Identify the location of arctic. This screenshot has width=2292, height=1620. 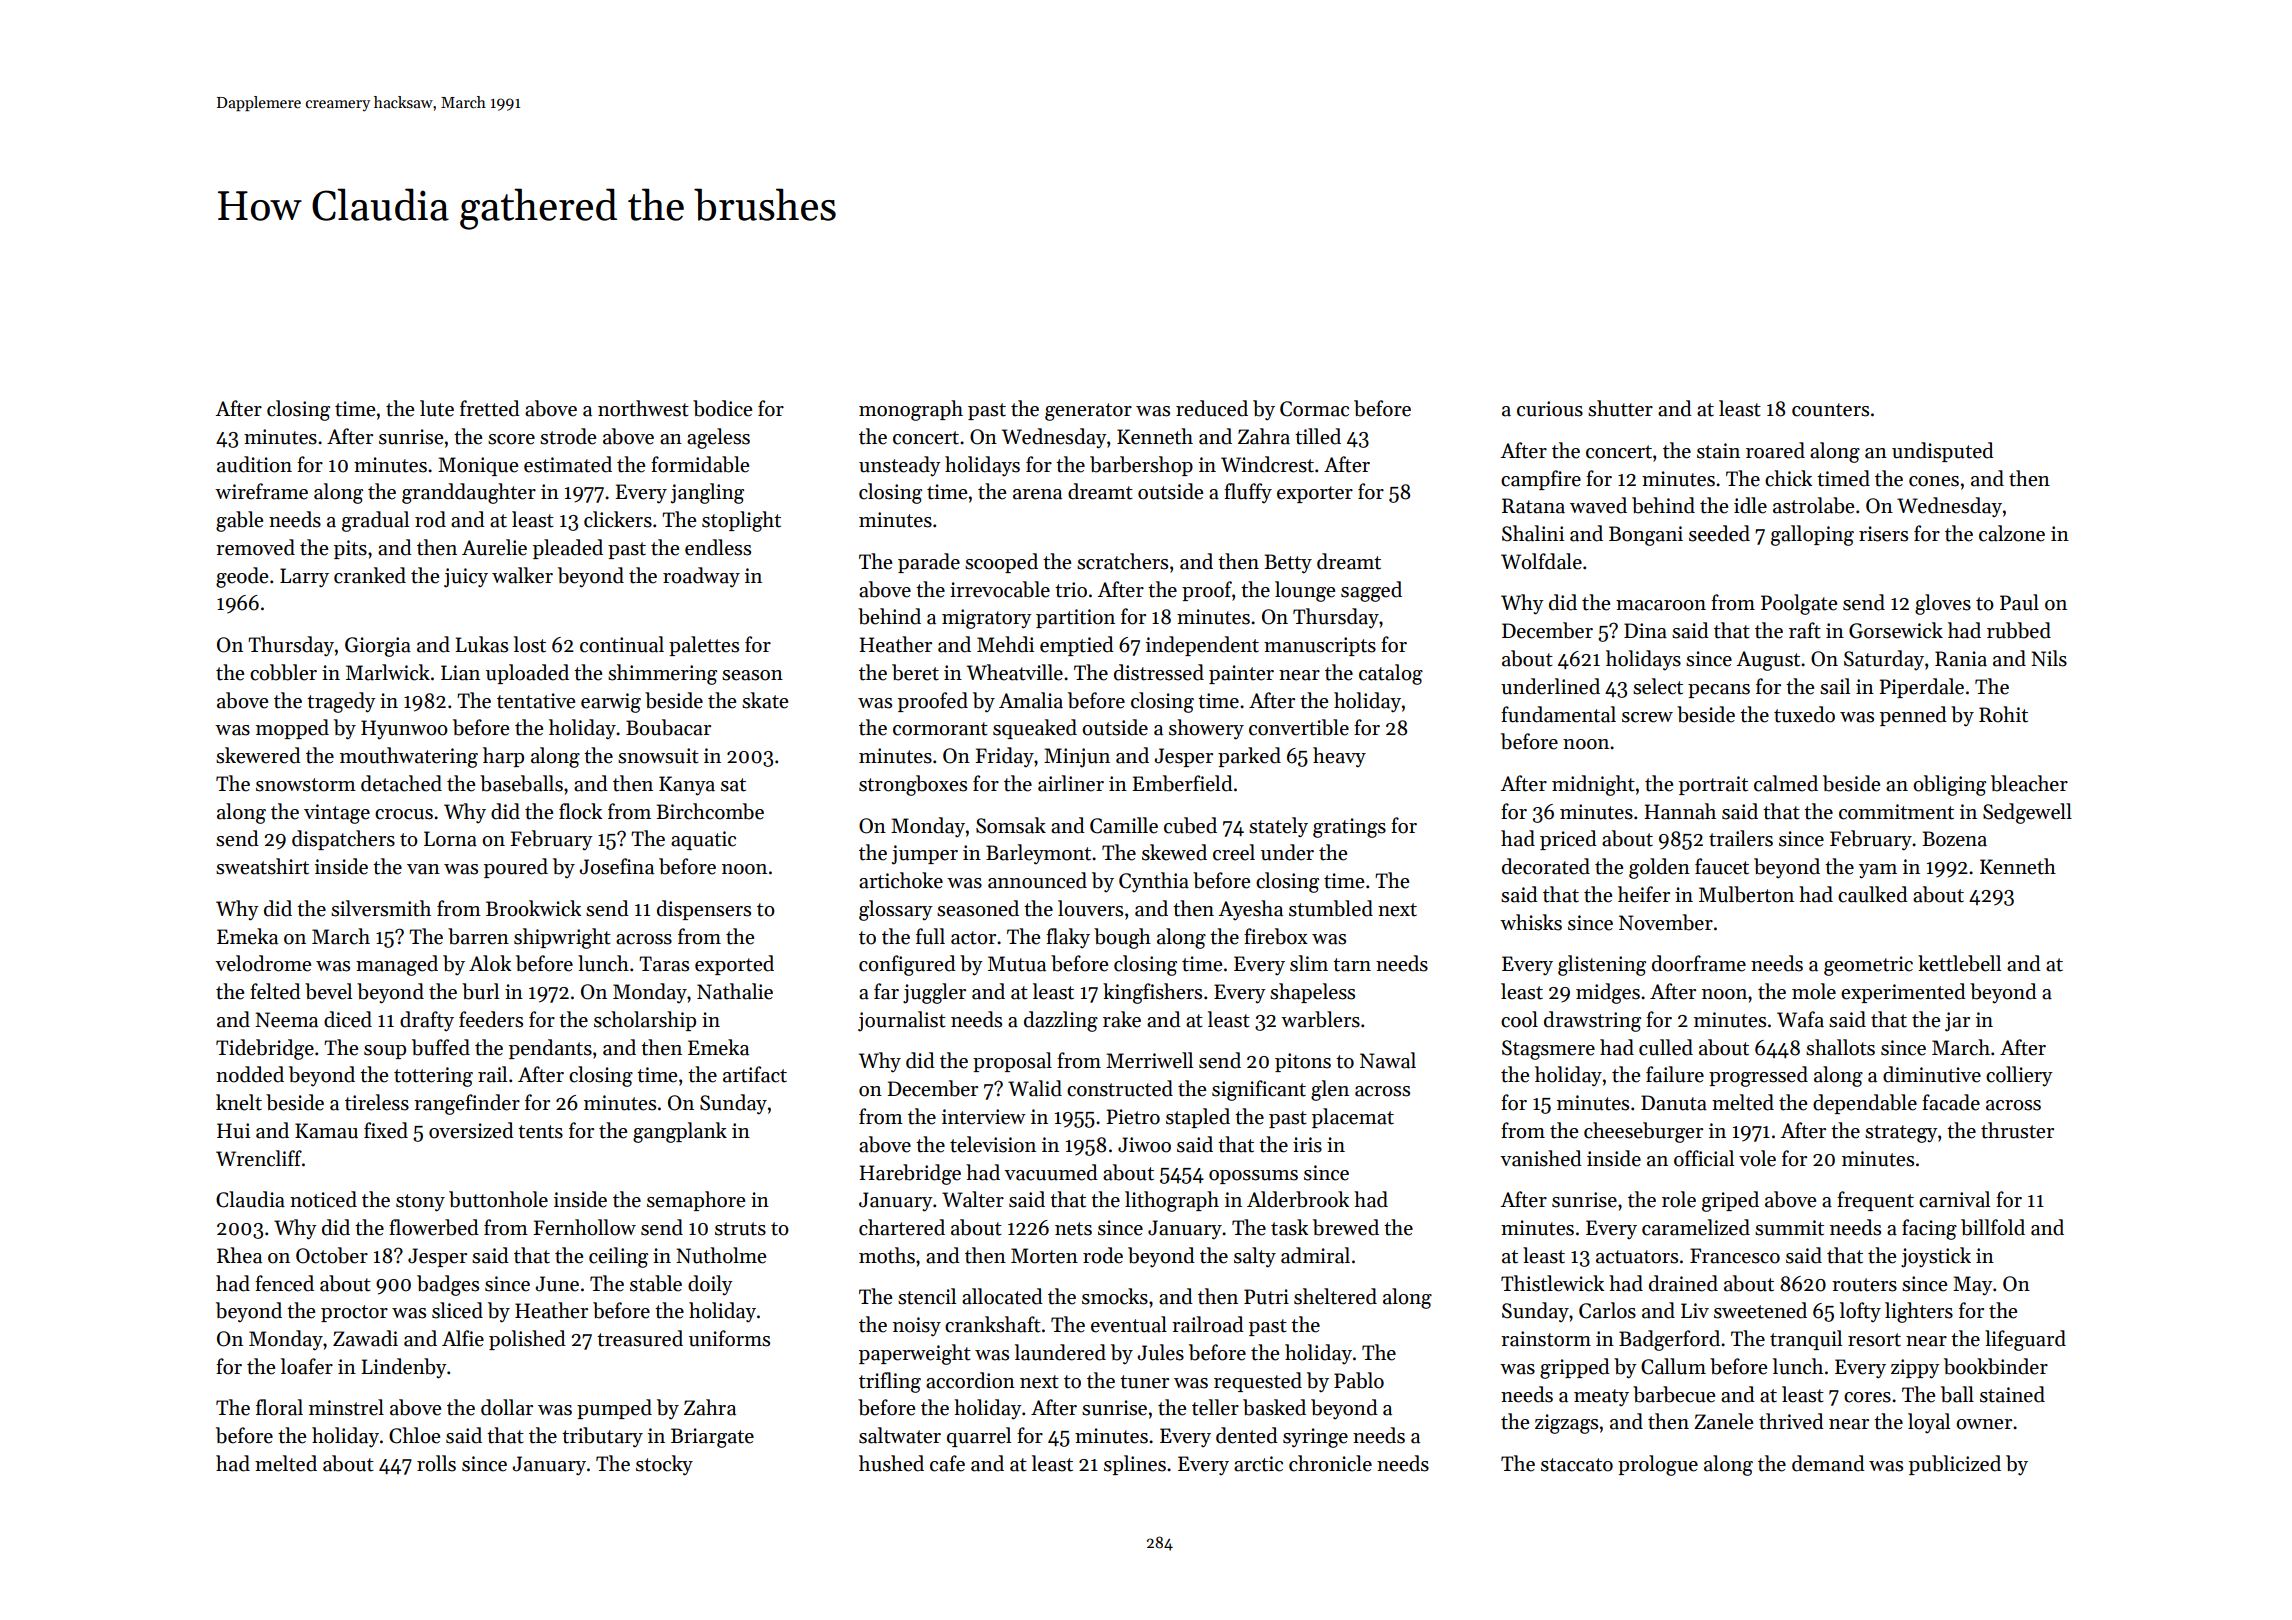
(1258, 1464).
